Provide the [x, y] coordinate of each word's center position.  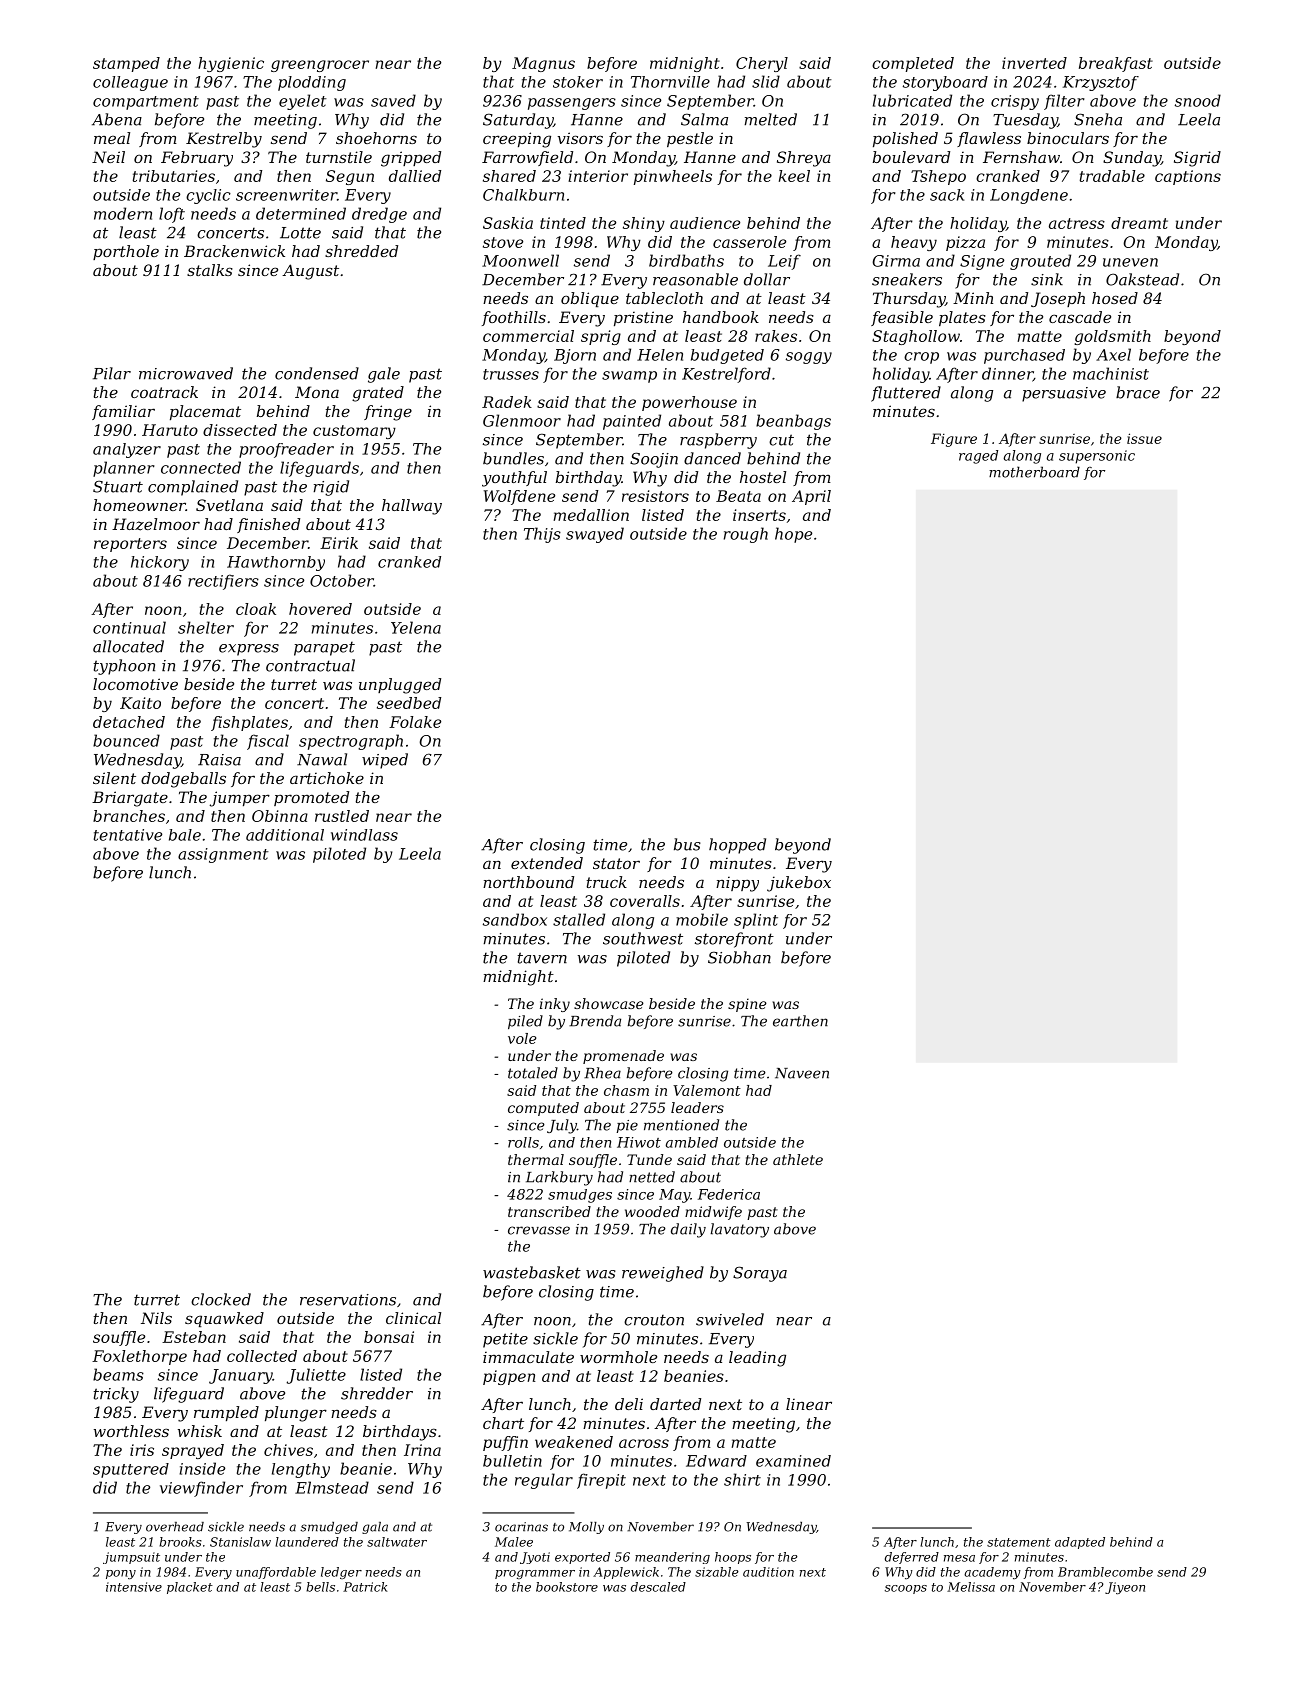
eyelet [303, 102]
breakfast [1116, 64]
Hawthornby [276, 563]
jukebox [799, 884]
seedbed [409, 703]
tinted [563, 223]
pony [121, 1574]
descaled [658, 1587]
